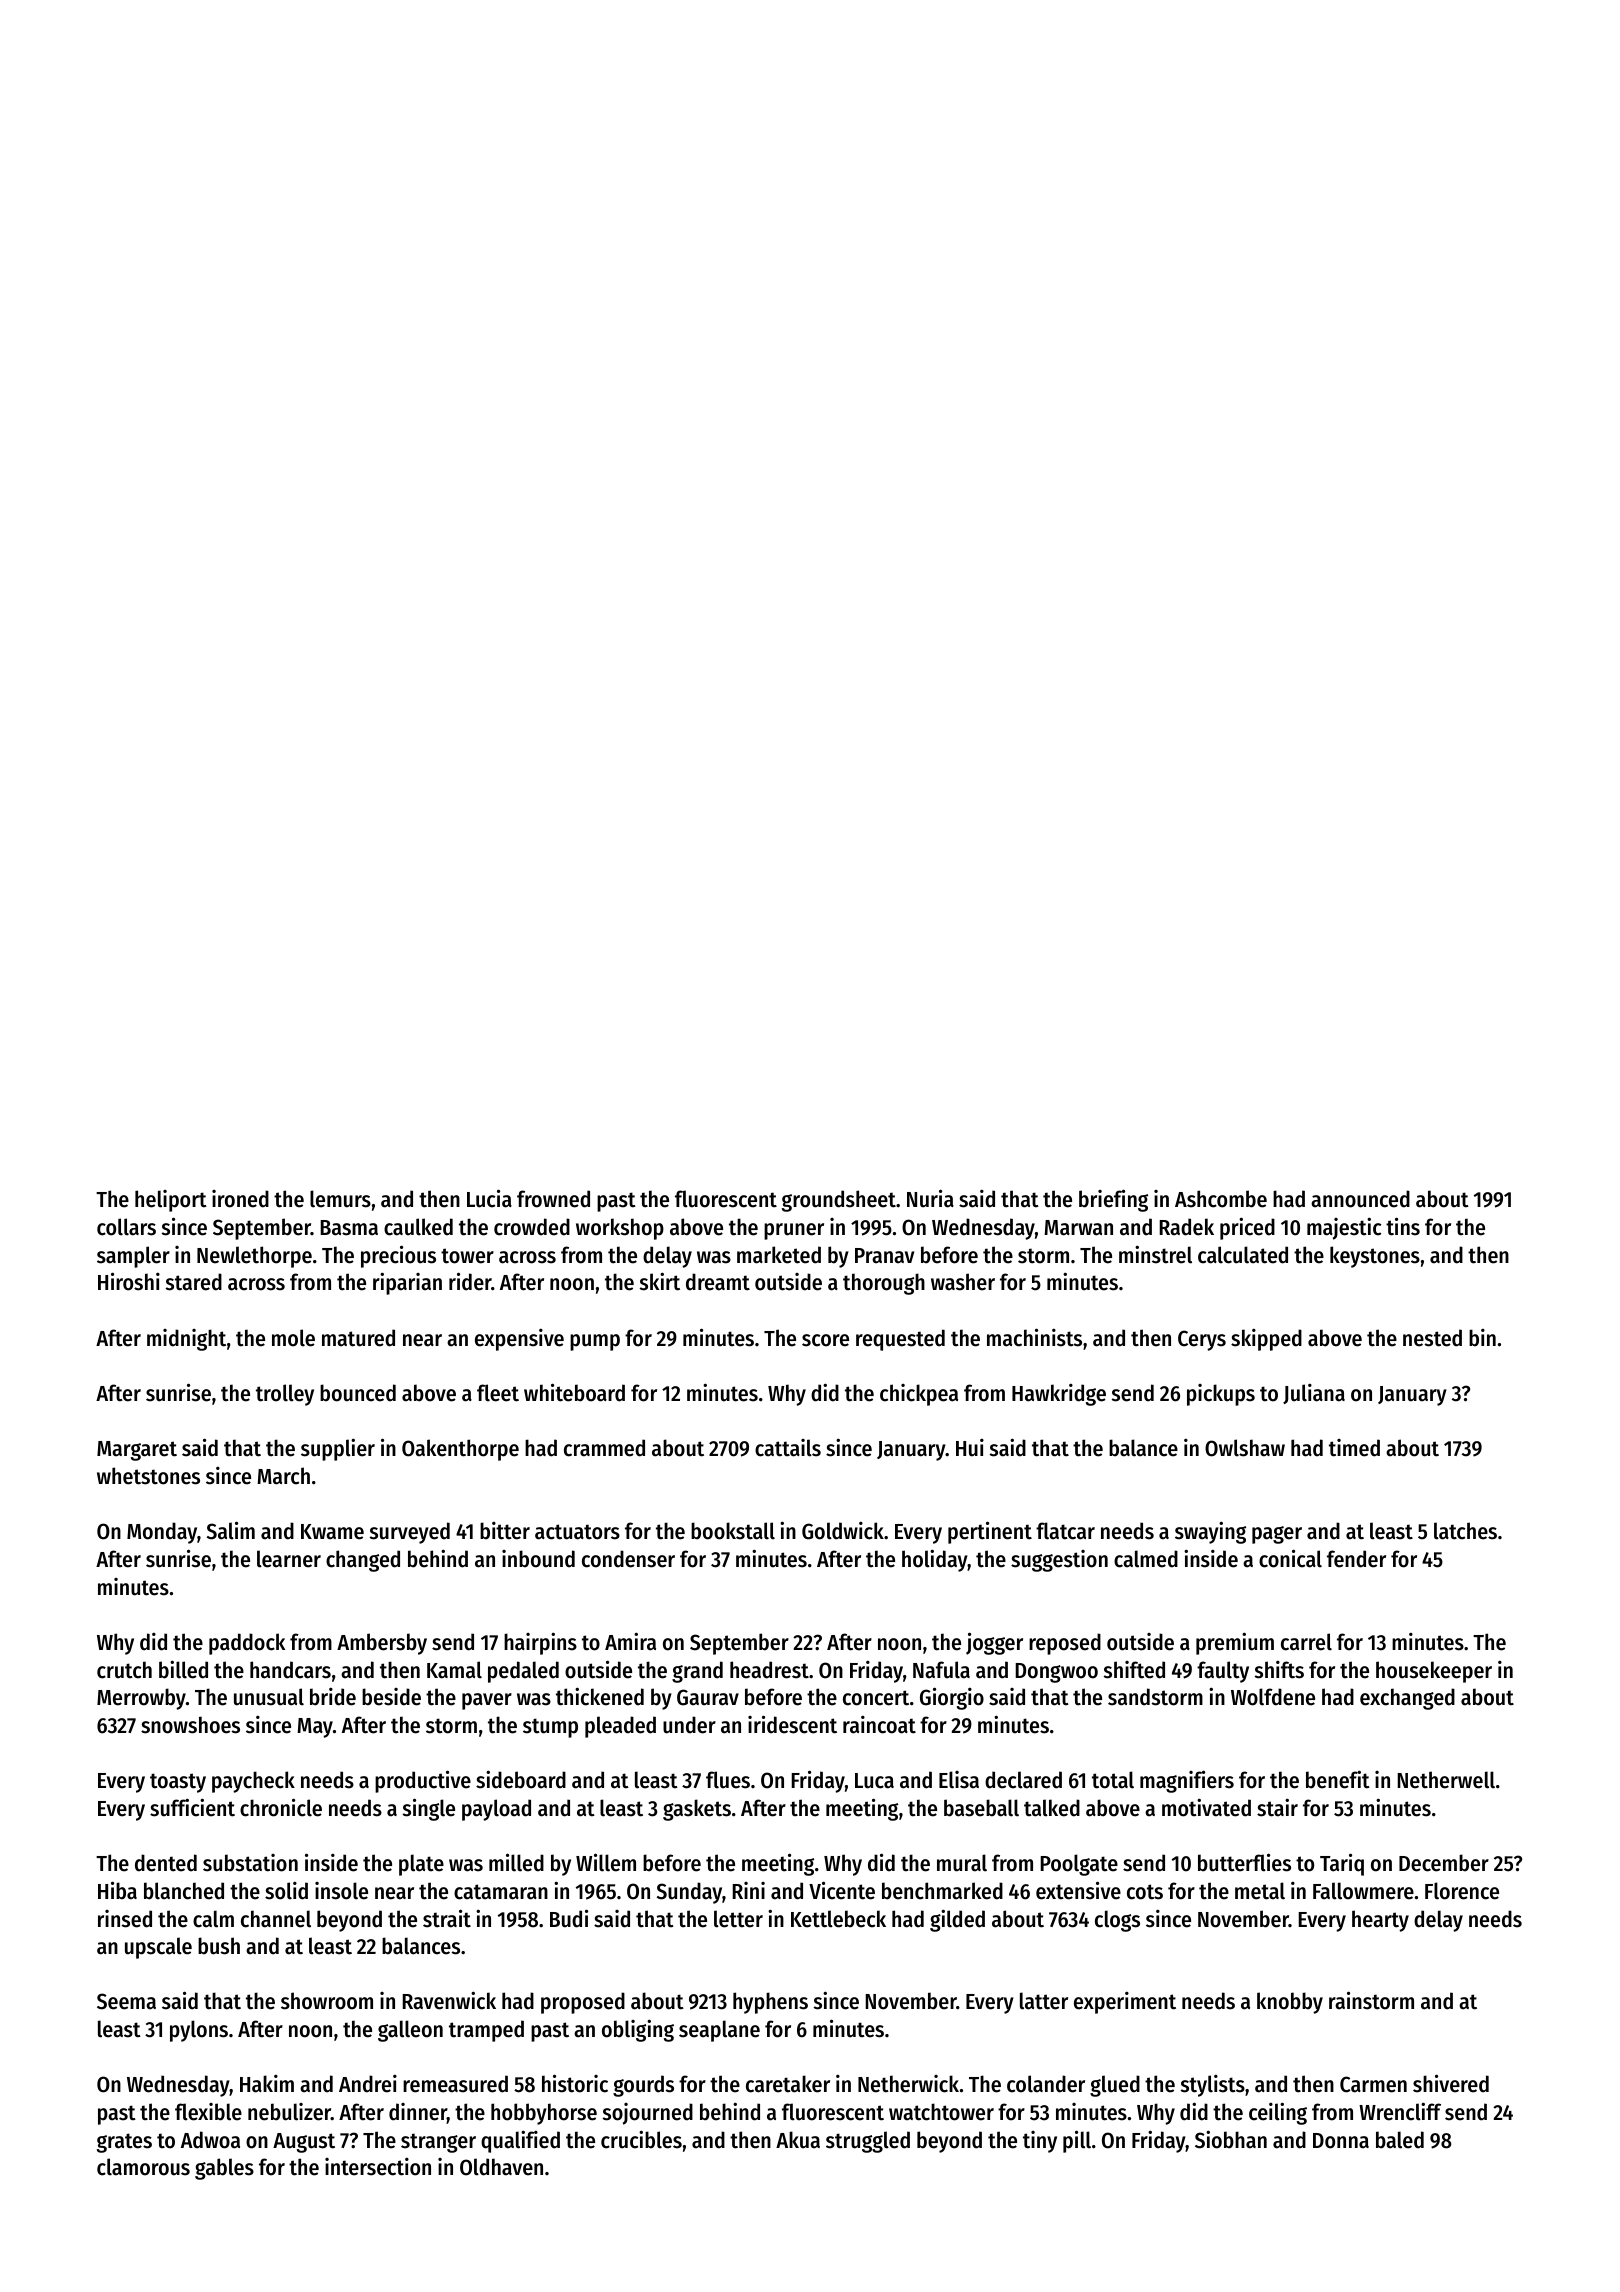 This screenshot has width=1620, height=2292. Describe the element at coordinates (1078, 1228) in the screenshot. I see `Marwan` at that location.
